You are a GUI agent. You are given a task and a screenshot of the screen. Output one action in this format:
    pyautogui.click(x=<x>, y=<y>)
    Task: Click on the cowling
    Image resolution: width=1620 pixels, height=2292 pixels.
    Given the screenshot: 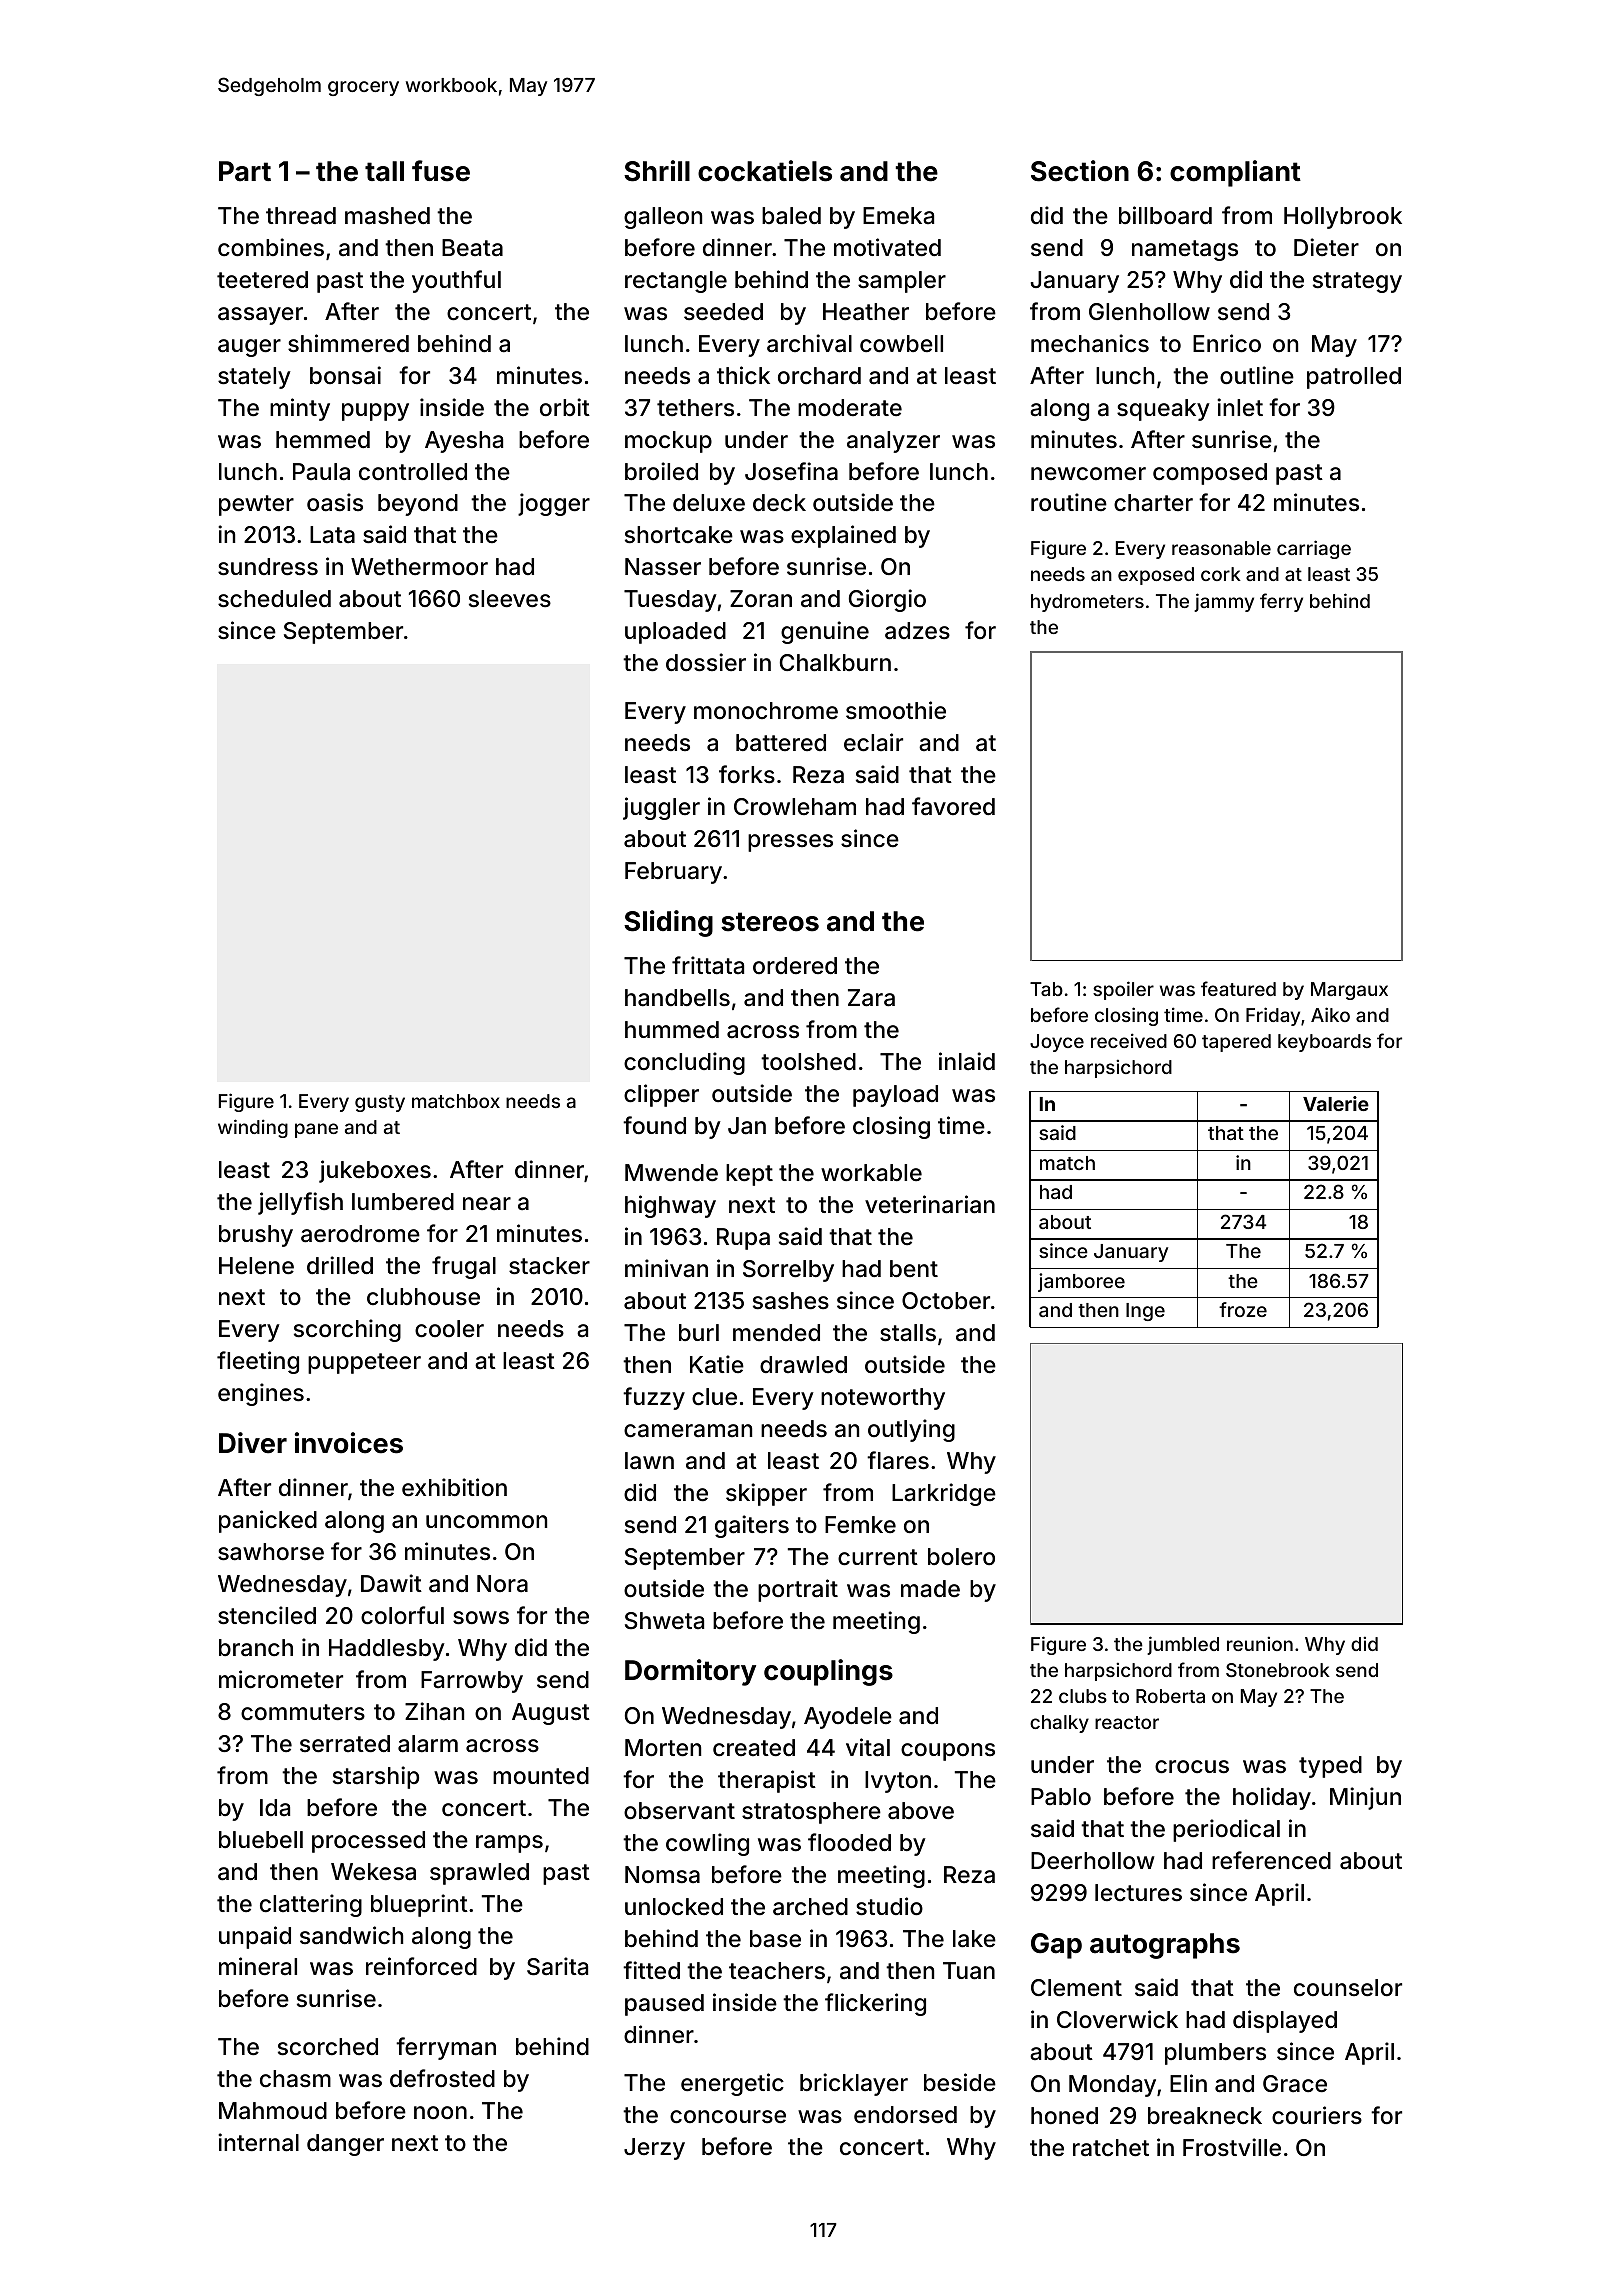 What is the action you would take?
    pyautogui.click(x=707, y=1844)
